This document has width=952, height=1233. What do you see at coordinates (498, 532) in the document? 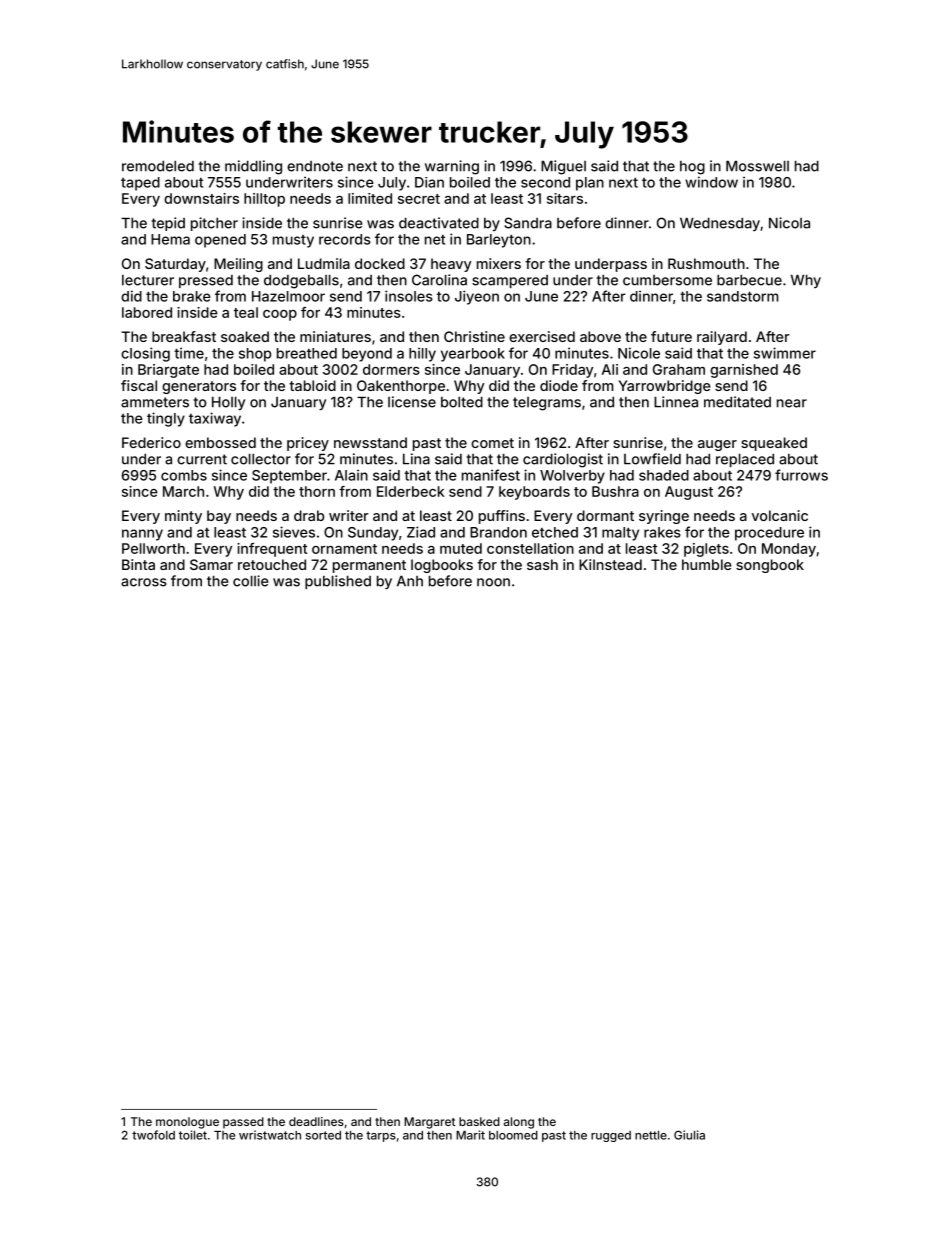
I see `Brandon` at bounding box center [498, 532].
